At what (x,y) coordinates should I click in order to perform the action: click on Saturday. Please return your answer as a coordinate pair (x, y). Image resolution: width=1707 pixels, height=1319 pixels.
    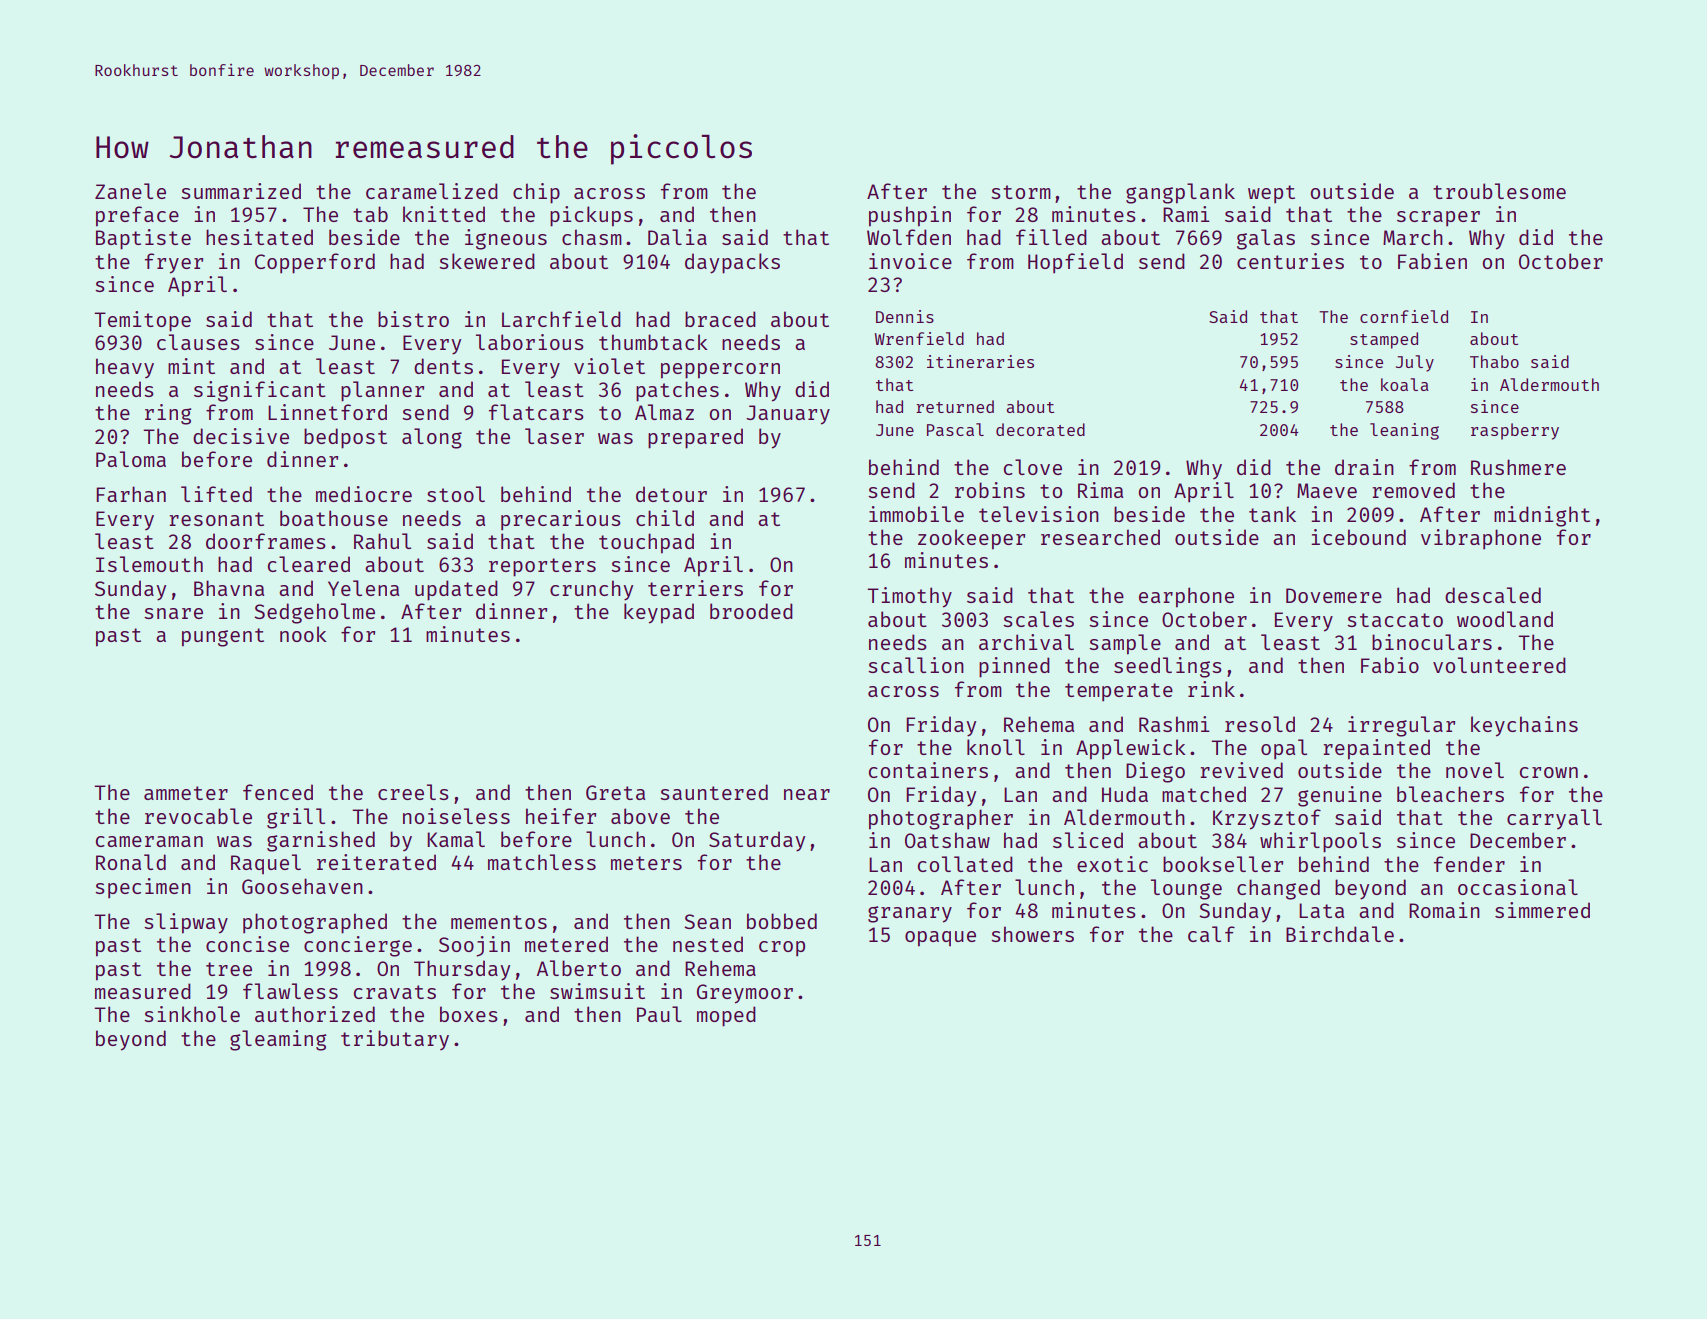
    Looking at the image, I should click on (757, 841).
